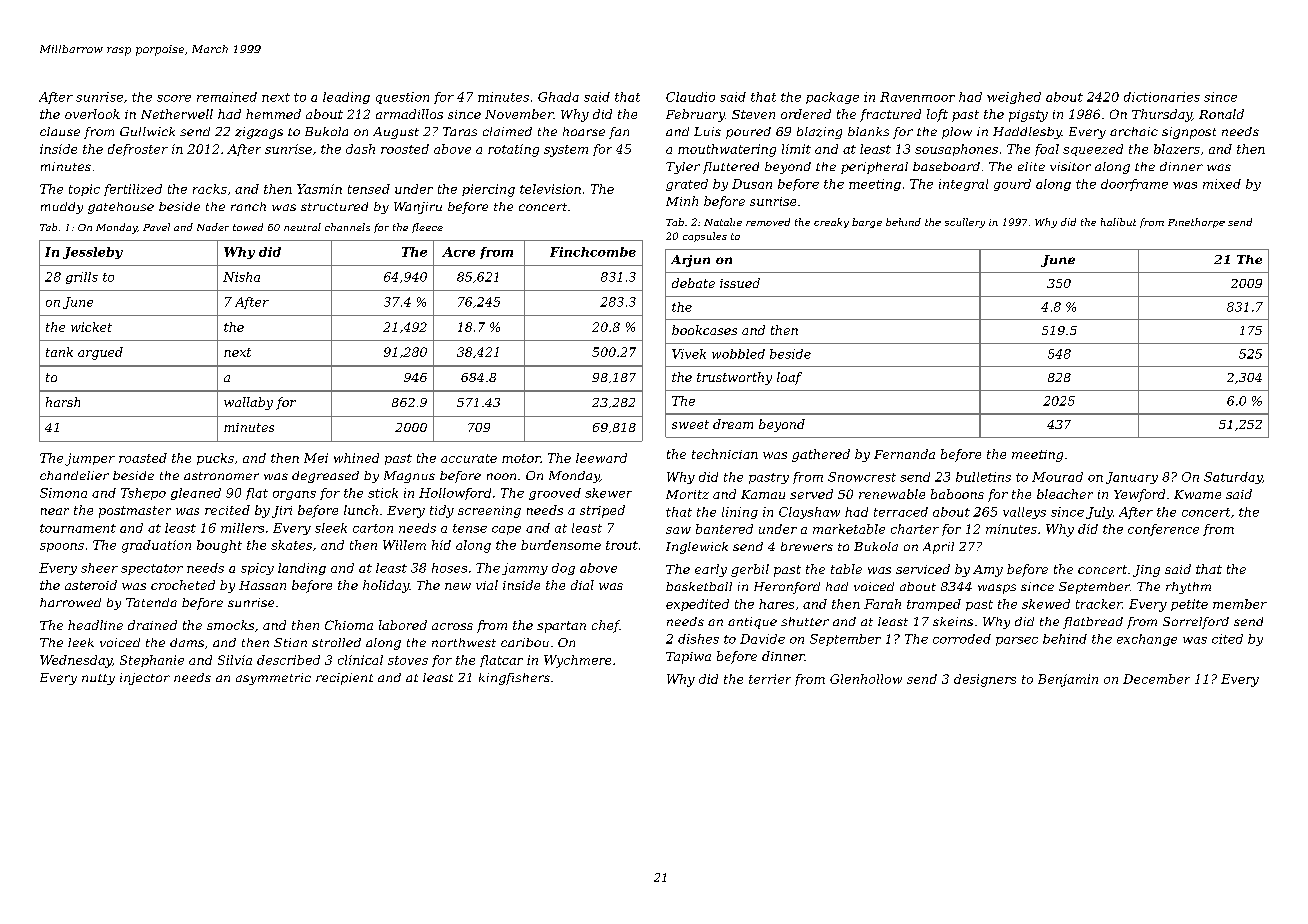 This image has width=1308, height=924. I want to click on drained, so click(152, 625).
